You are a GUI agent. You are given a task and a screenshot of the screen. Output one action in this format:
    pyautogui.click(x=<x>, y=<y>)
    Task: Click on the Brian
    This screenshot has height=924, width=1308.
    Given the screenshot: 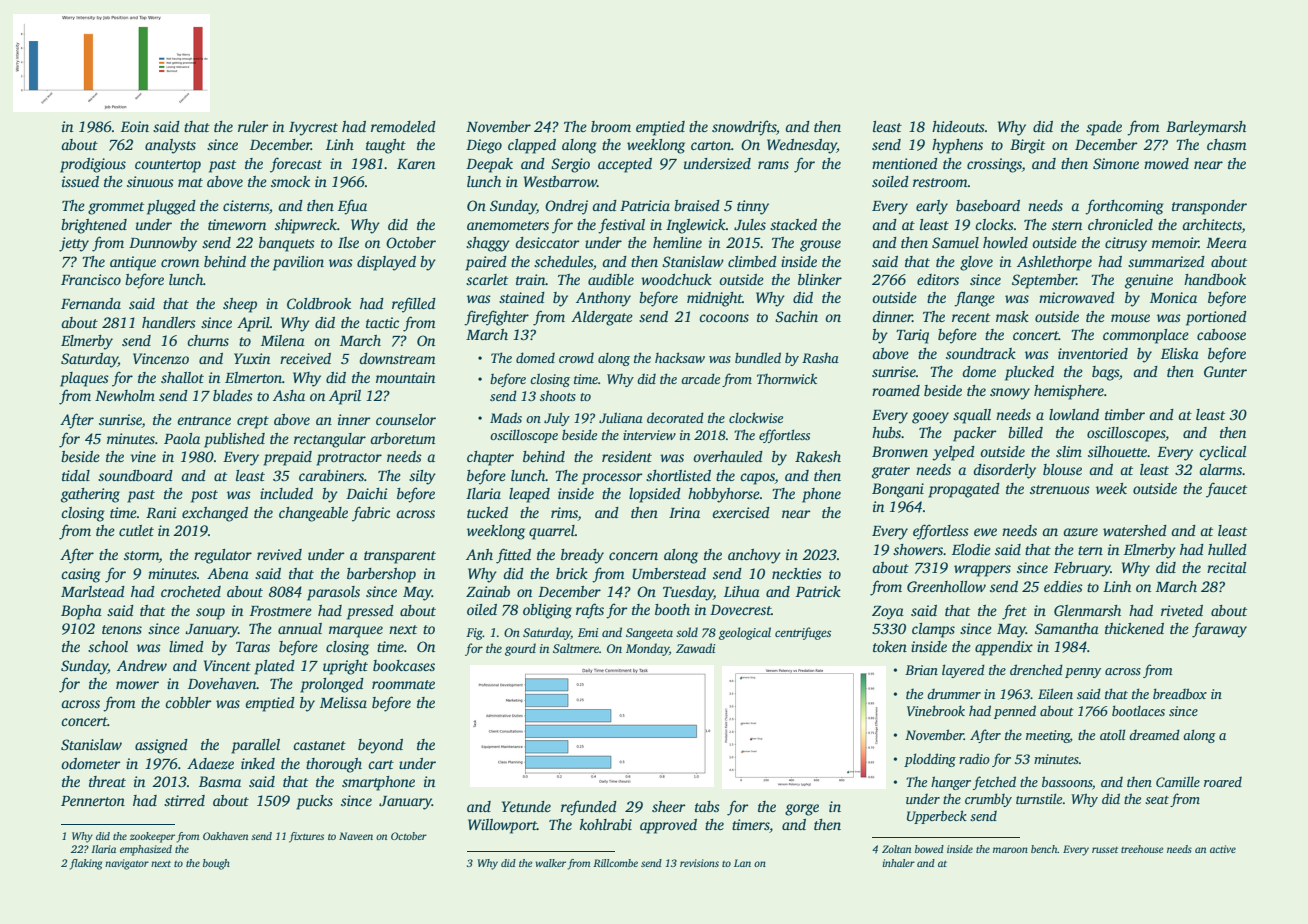 What is the action you would take?
    pyautogui.click(x=921, y=670)
